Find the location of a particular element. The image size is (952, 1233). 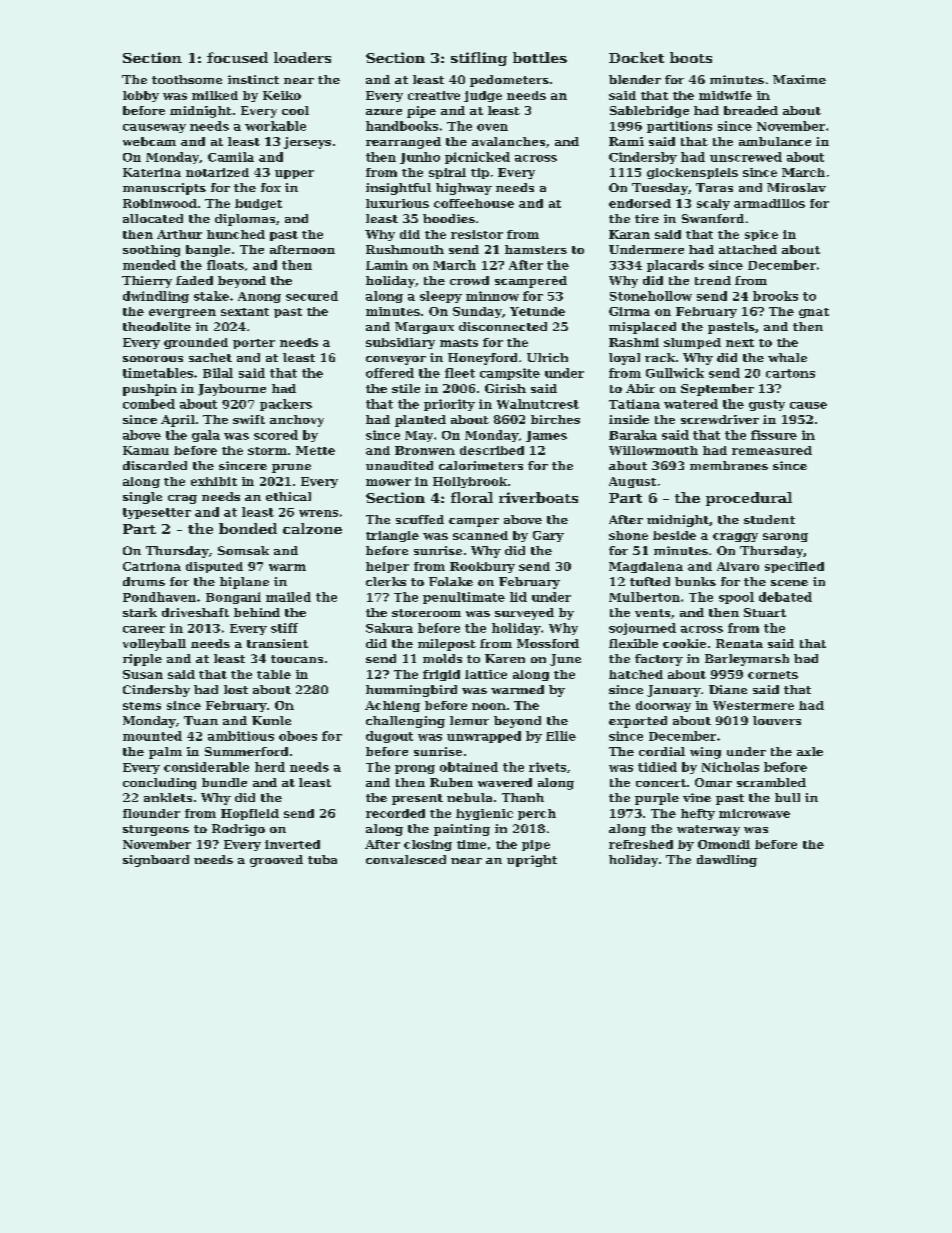

signboard is located at coordinates (156, 861).
